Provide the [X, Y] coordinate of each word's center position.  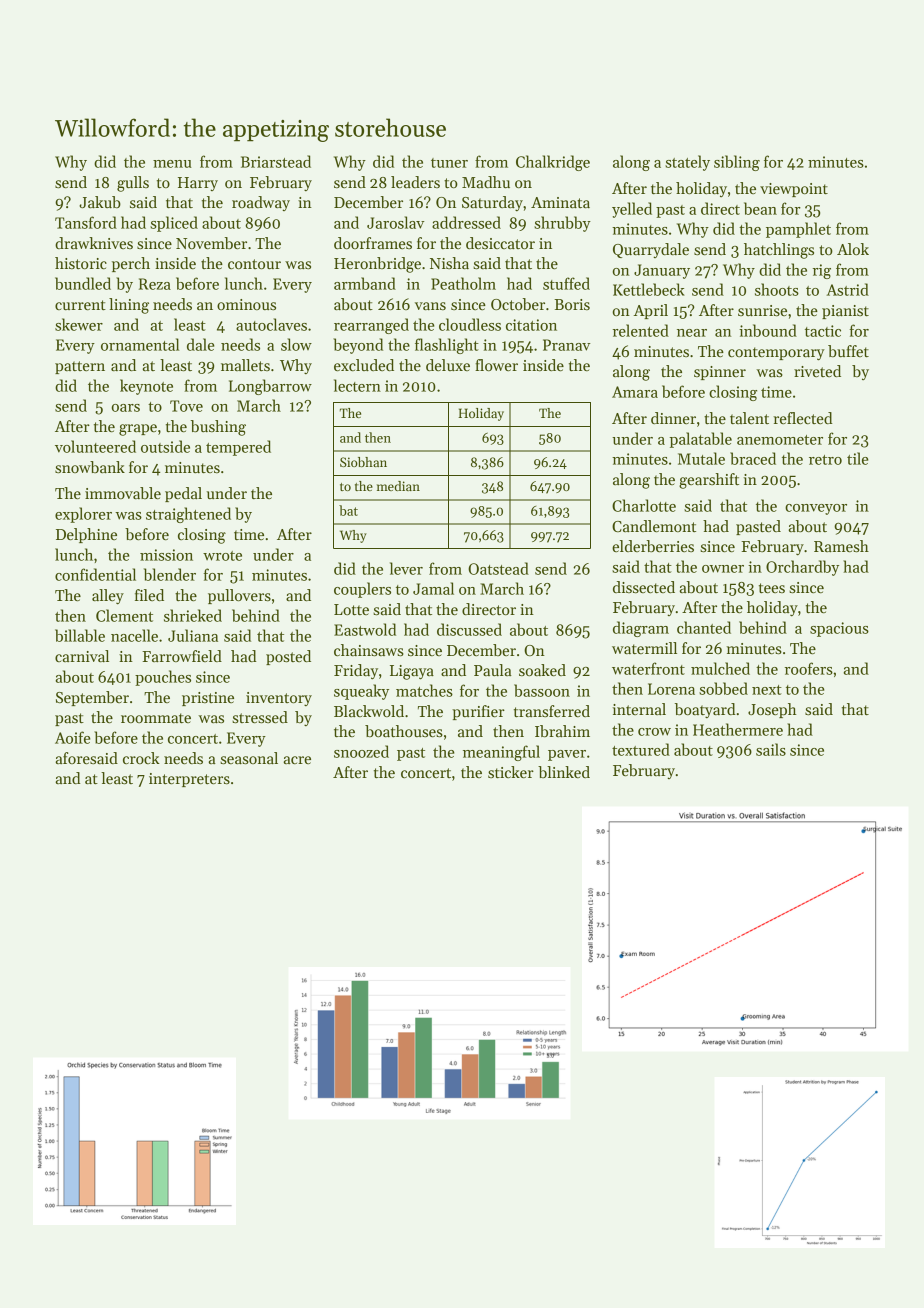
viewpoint [794, 190]
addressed [466, 222]
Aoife [73, 737]
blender [170, 574]
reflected [802, 418]
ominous [246, 304]
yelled [632, 210]
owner [723, 569]
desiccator [500, 243]
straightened [188, 515]
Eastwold [365, 629]
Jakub [100, 202]
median [398, 486]
